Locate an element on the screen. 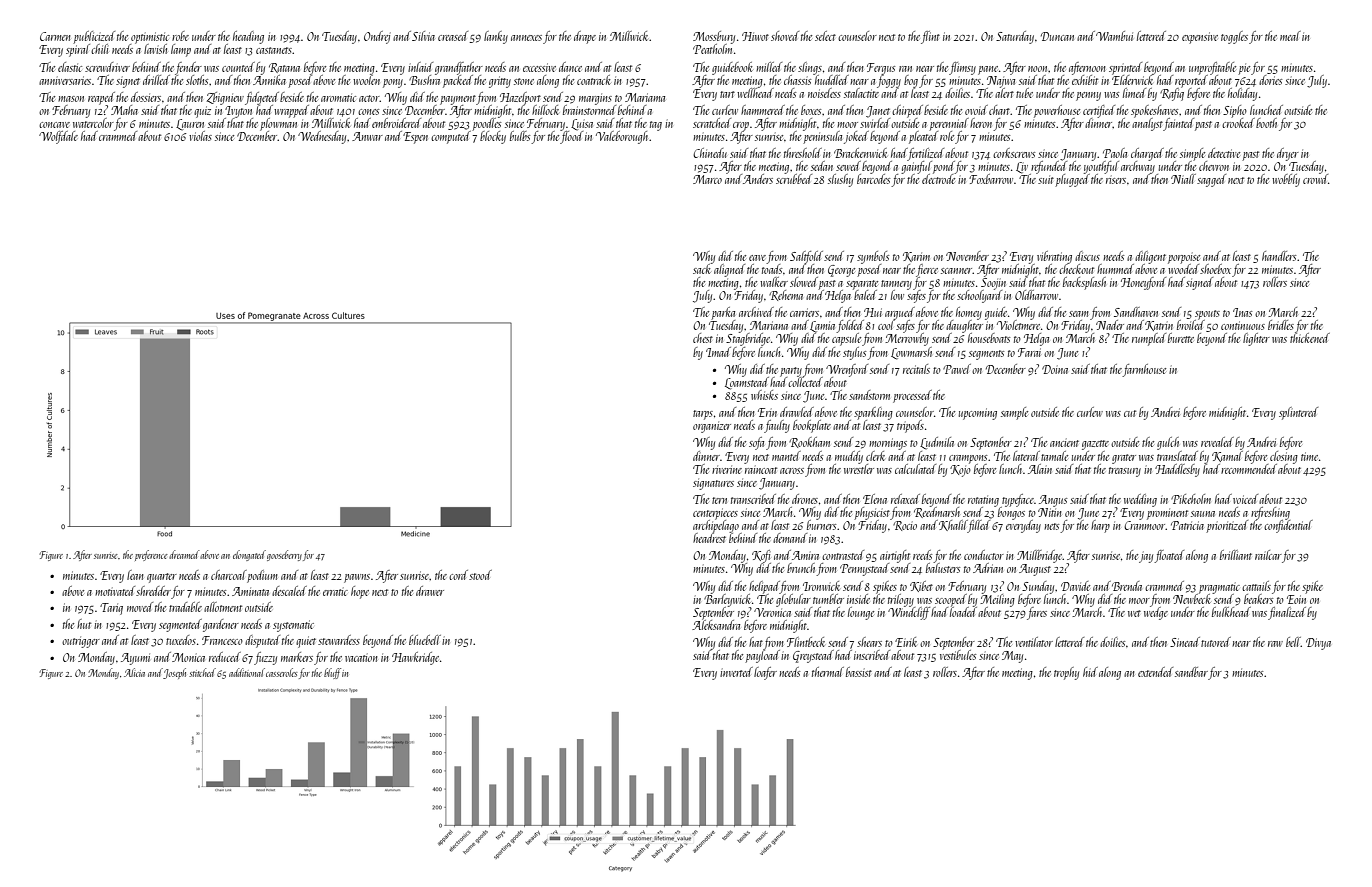 This screenshot has height=887, width=1372. lean is located at coordinates (135, 575).
